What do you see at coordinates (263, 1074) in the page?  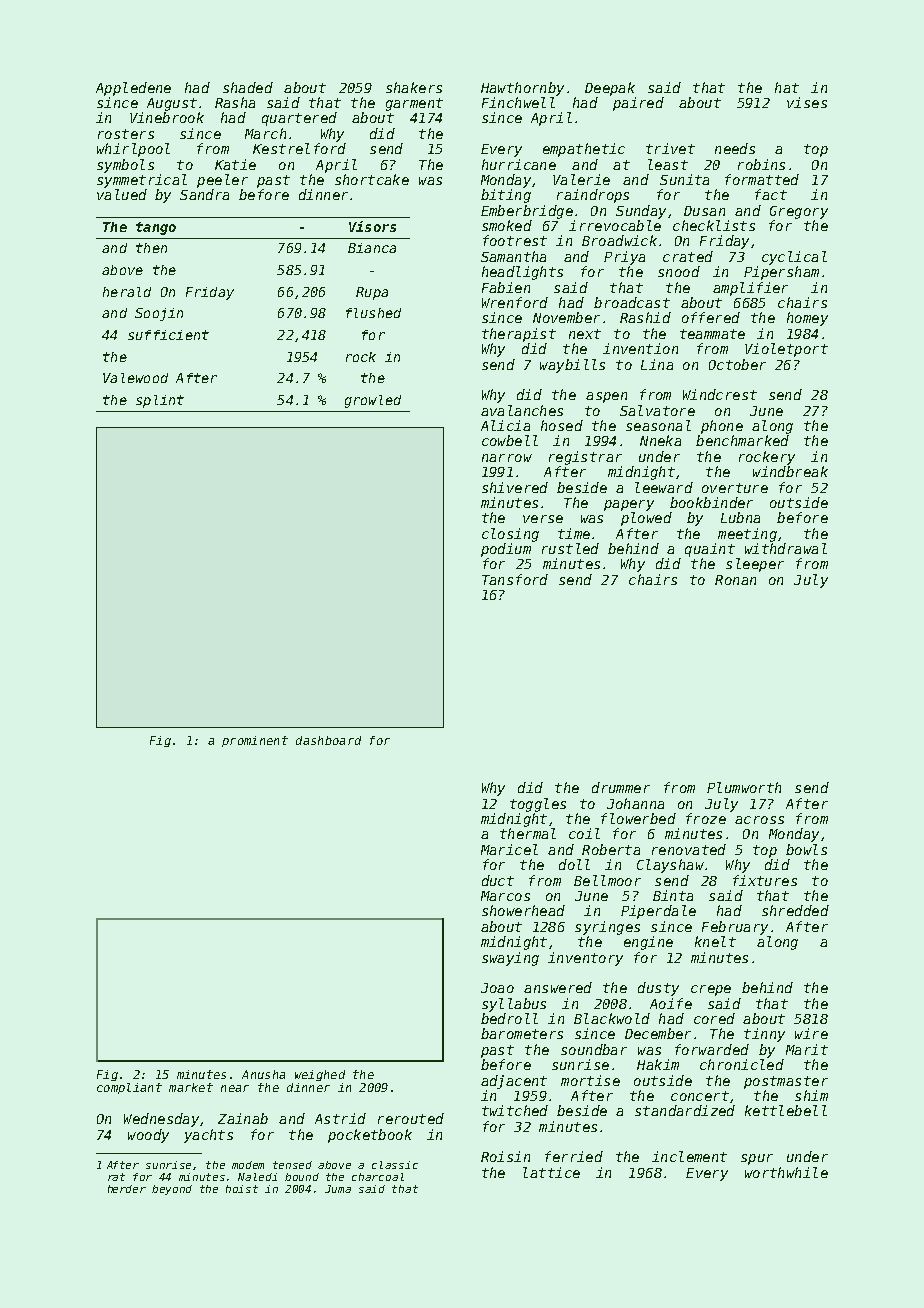 I see `Anusha` at bounding box center [263, 1074].
